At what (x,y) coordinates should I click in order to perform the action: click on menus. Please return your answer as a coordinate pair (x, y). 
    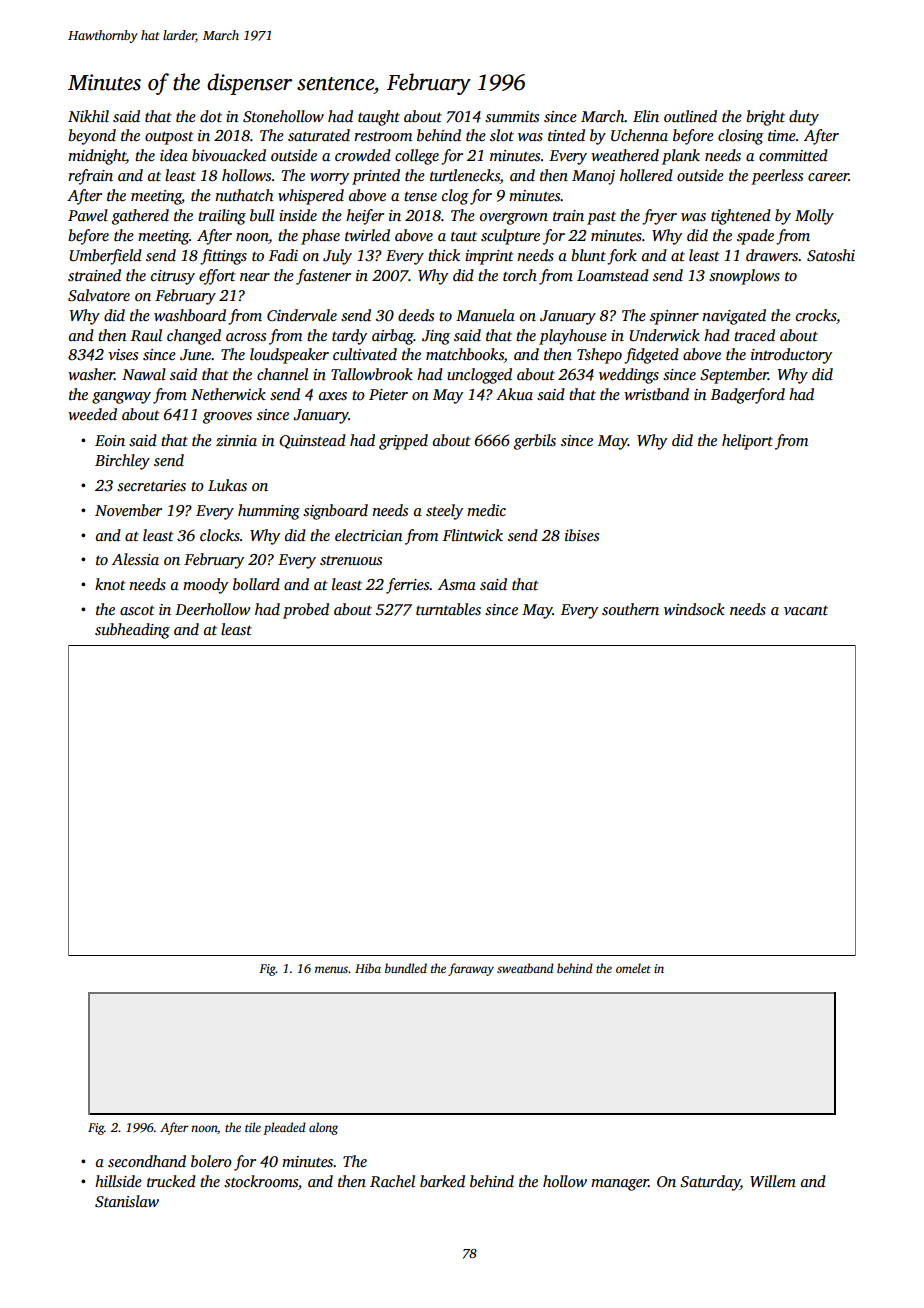
    Looking at the image, I should click on (331, 969).
